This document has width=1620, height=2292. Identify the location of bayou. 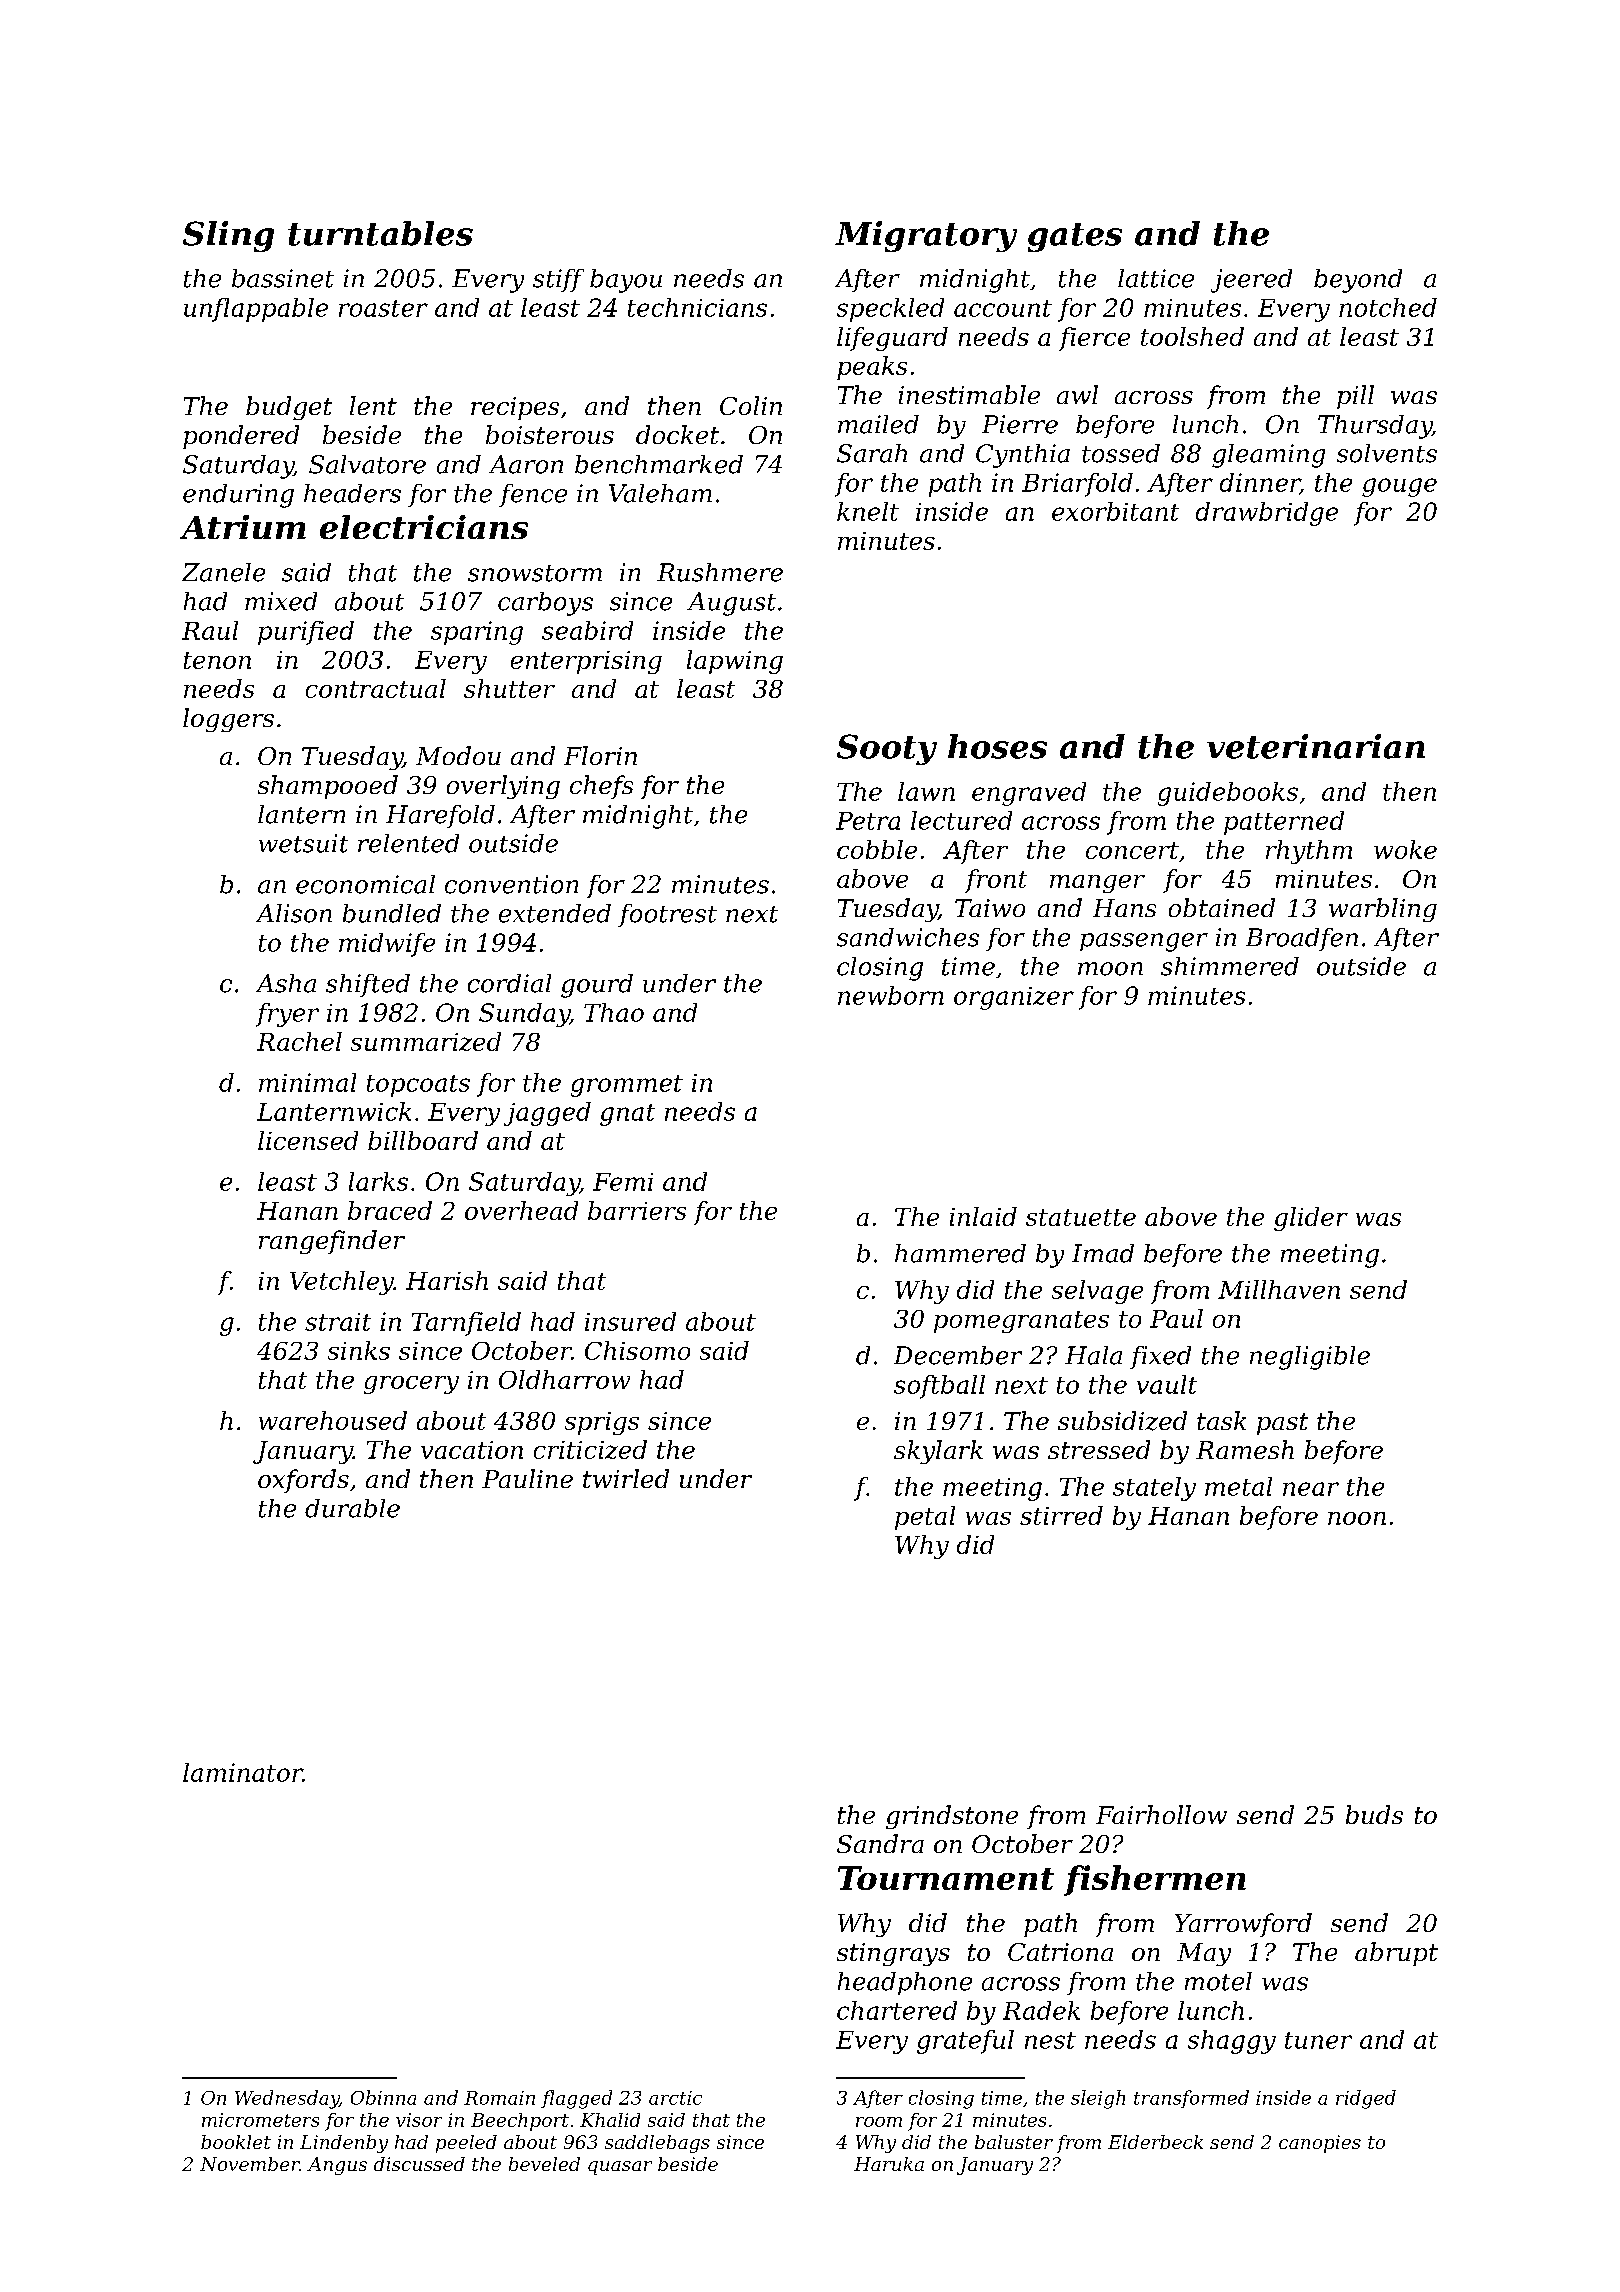
(626, 281).
